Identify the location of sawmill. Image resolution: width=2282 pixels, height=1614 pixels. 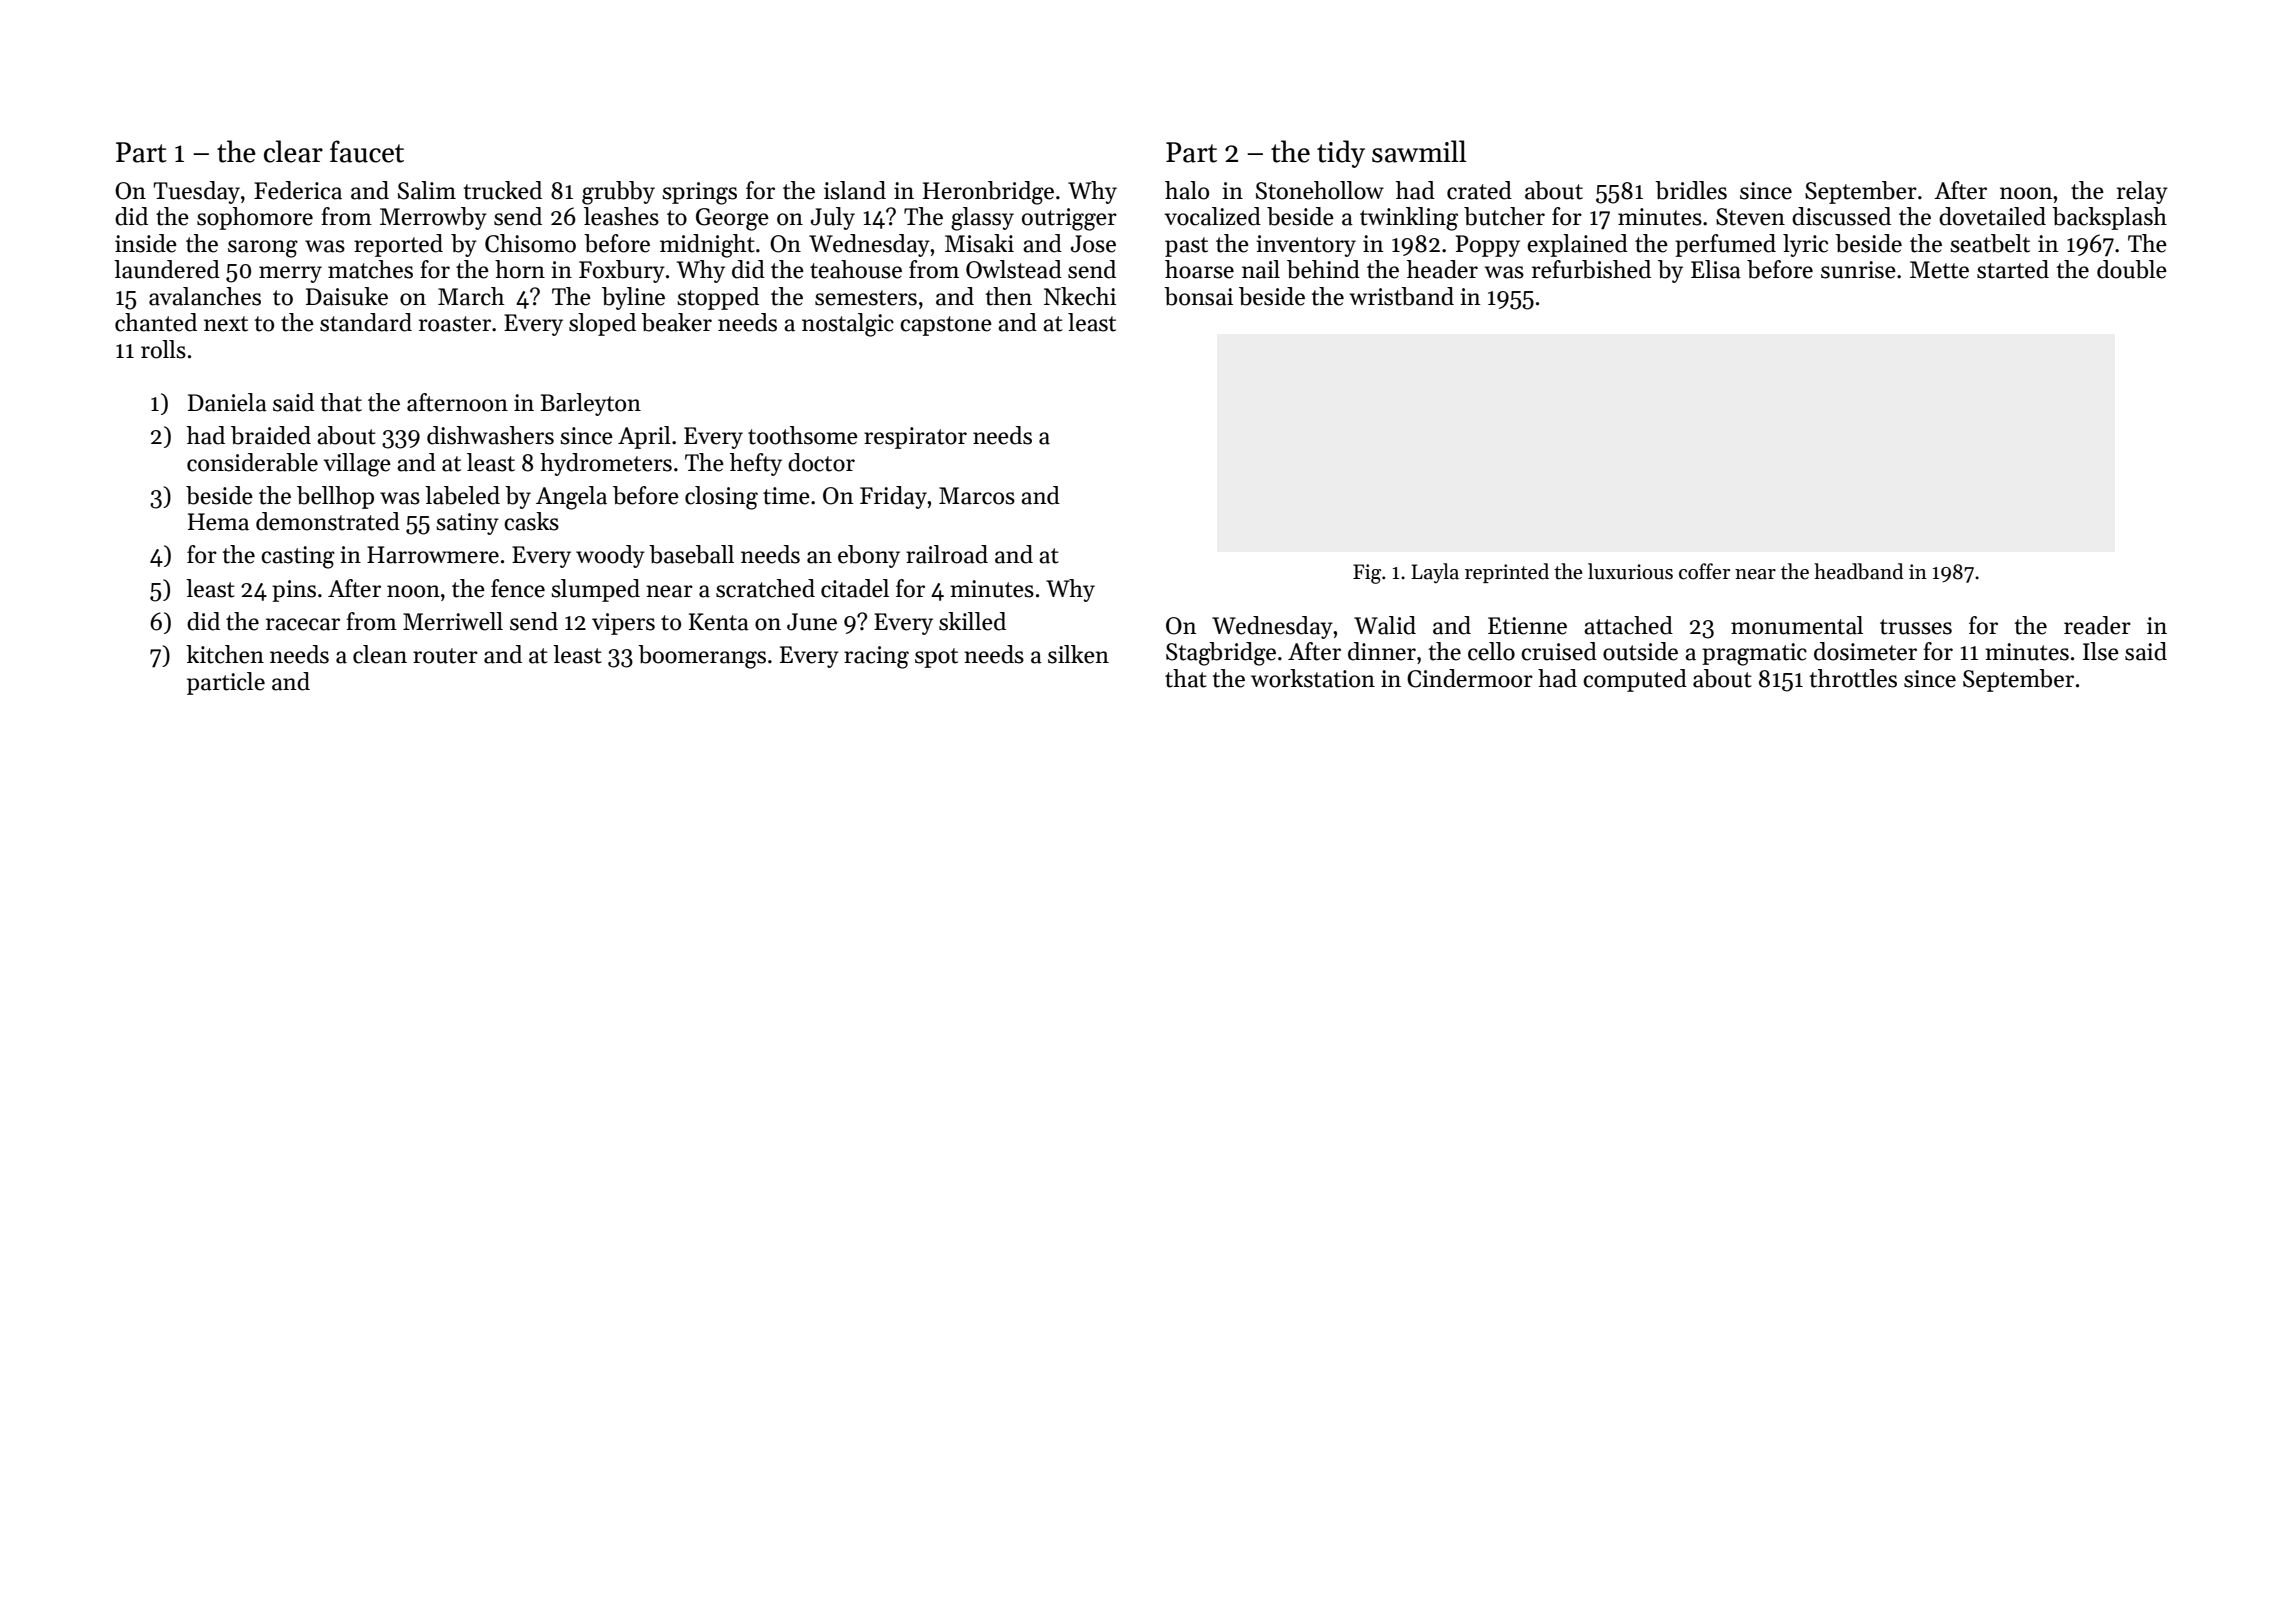
(1419, 151).
